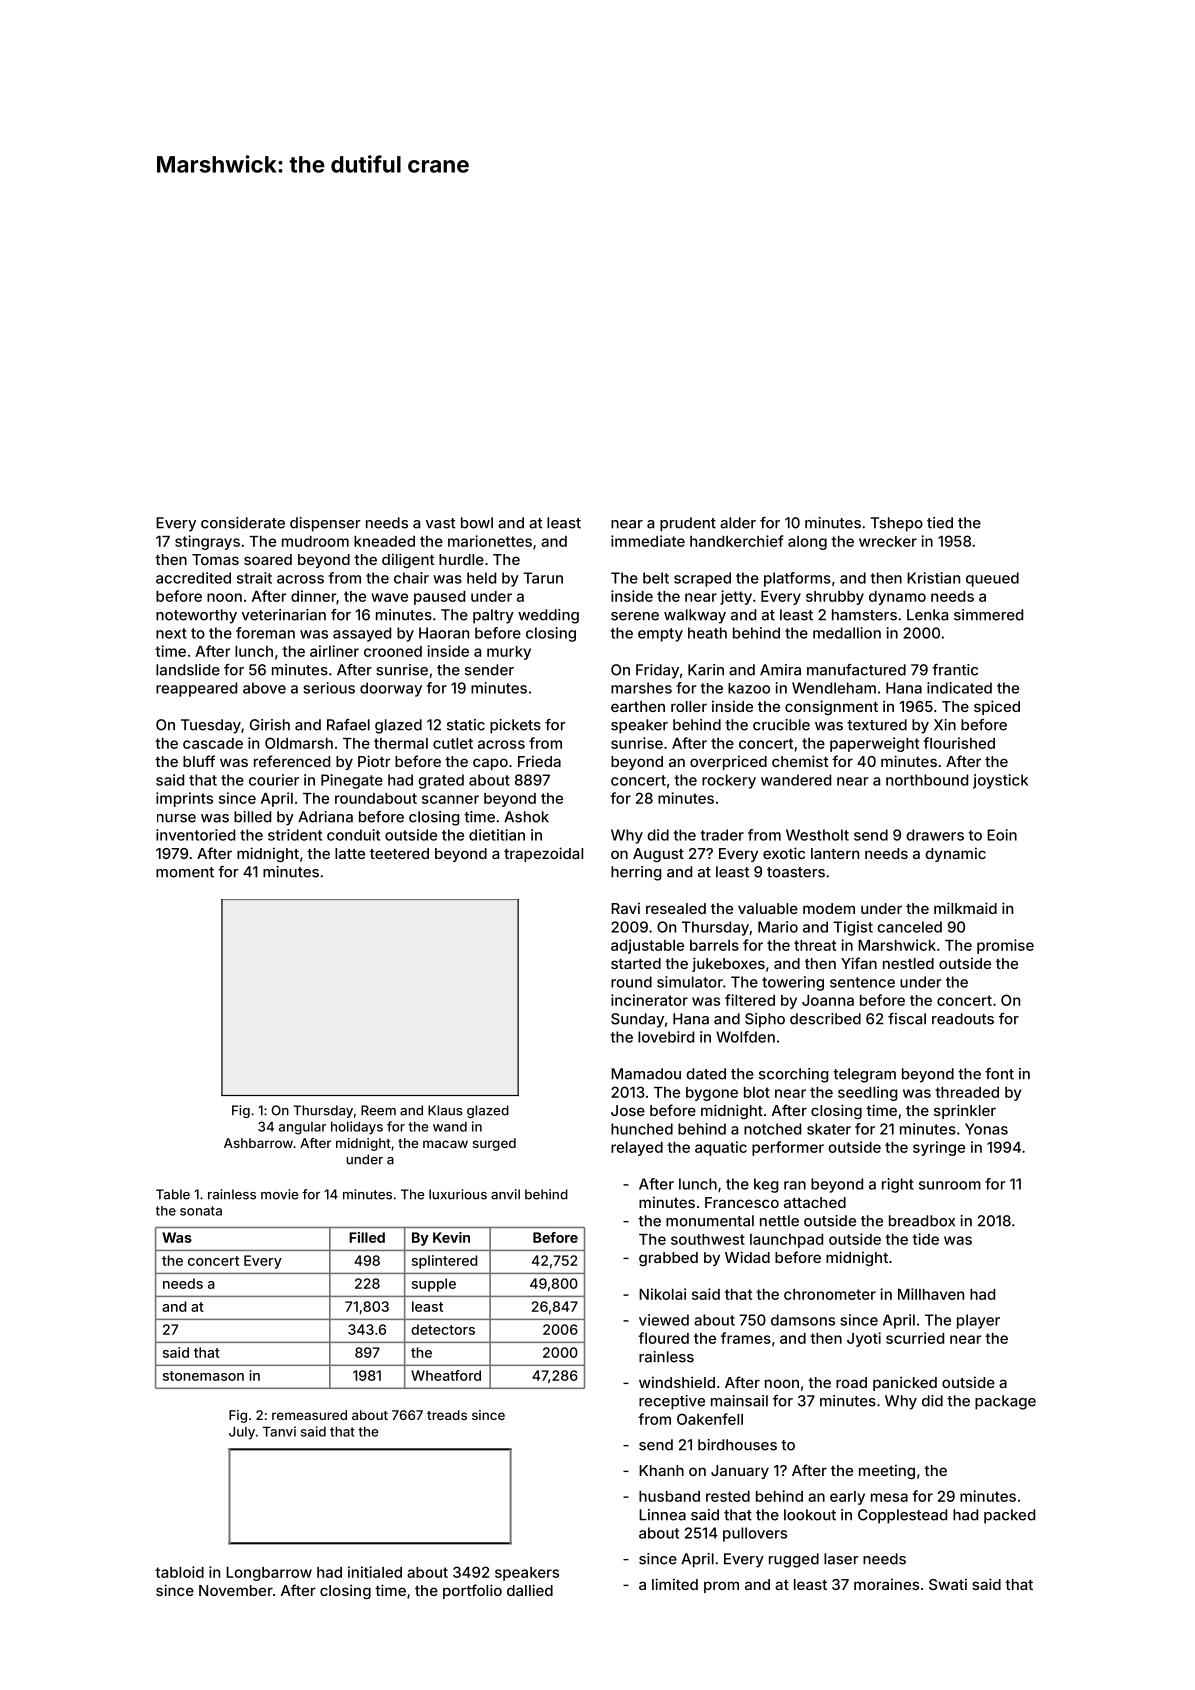 The image size is (1195, 1690). Describe the element at coordinates (707, 633) in the page. I see `heath` at that location.
